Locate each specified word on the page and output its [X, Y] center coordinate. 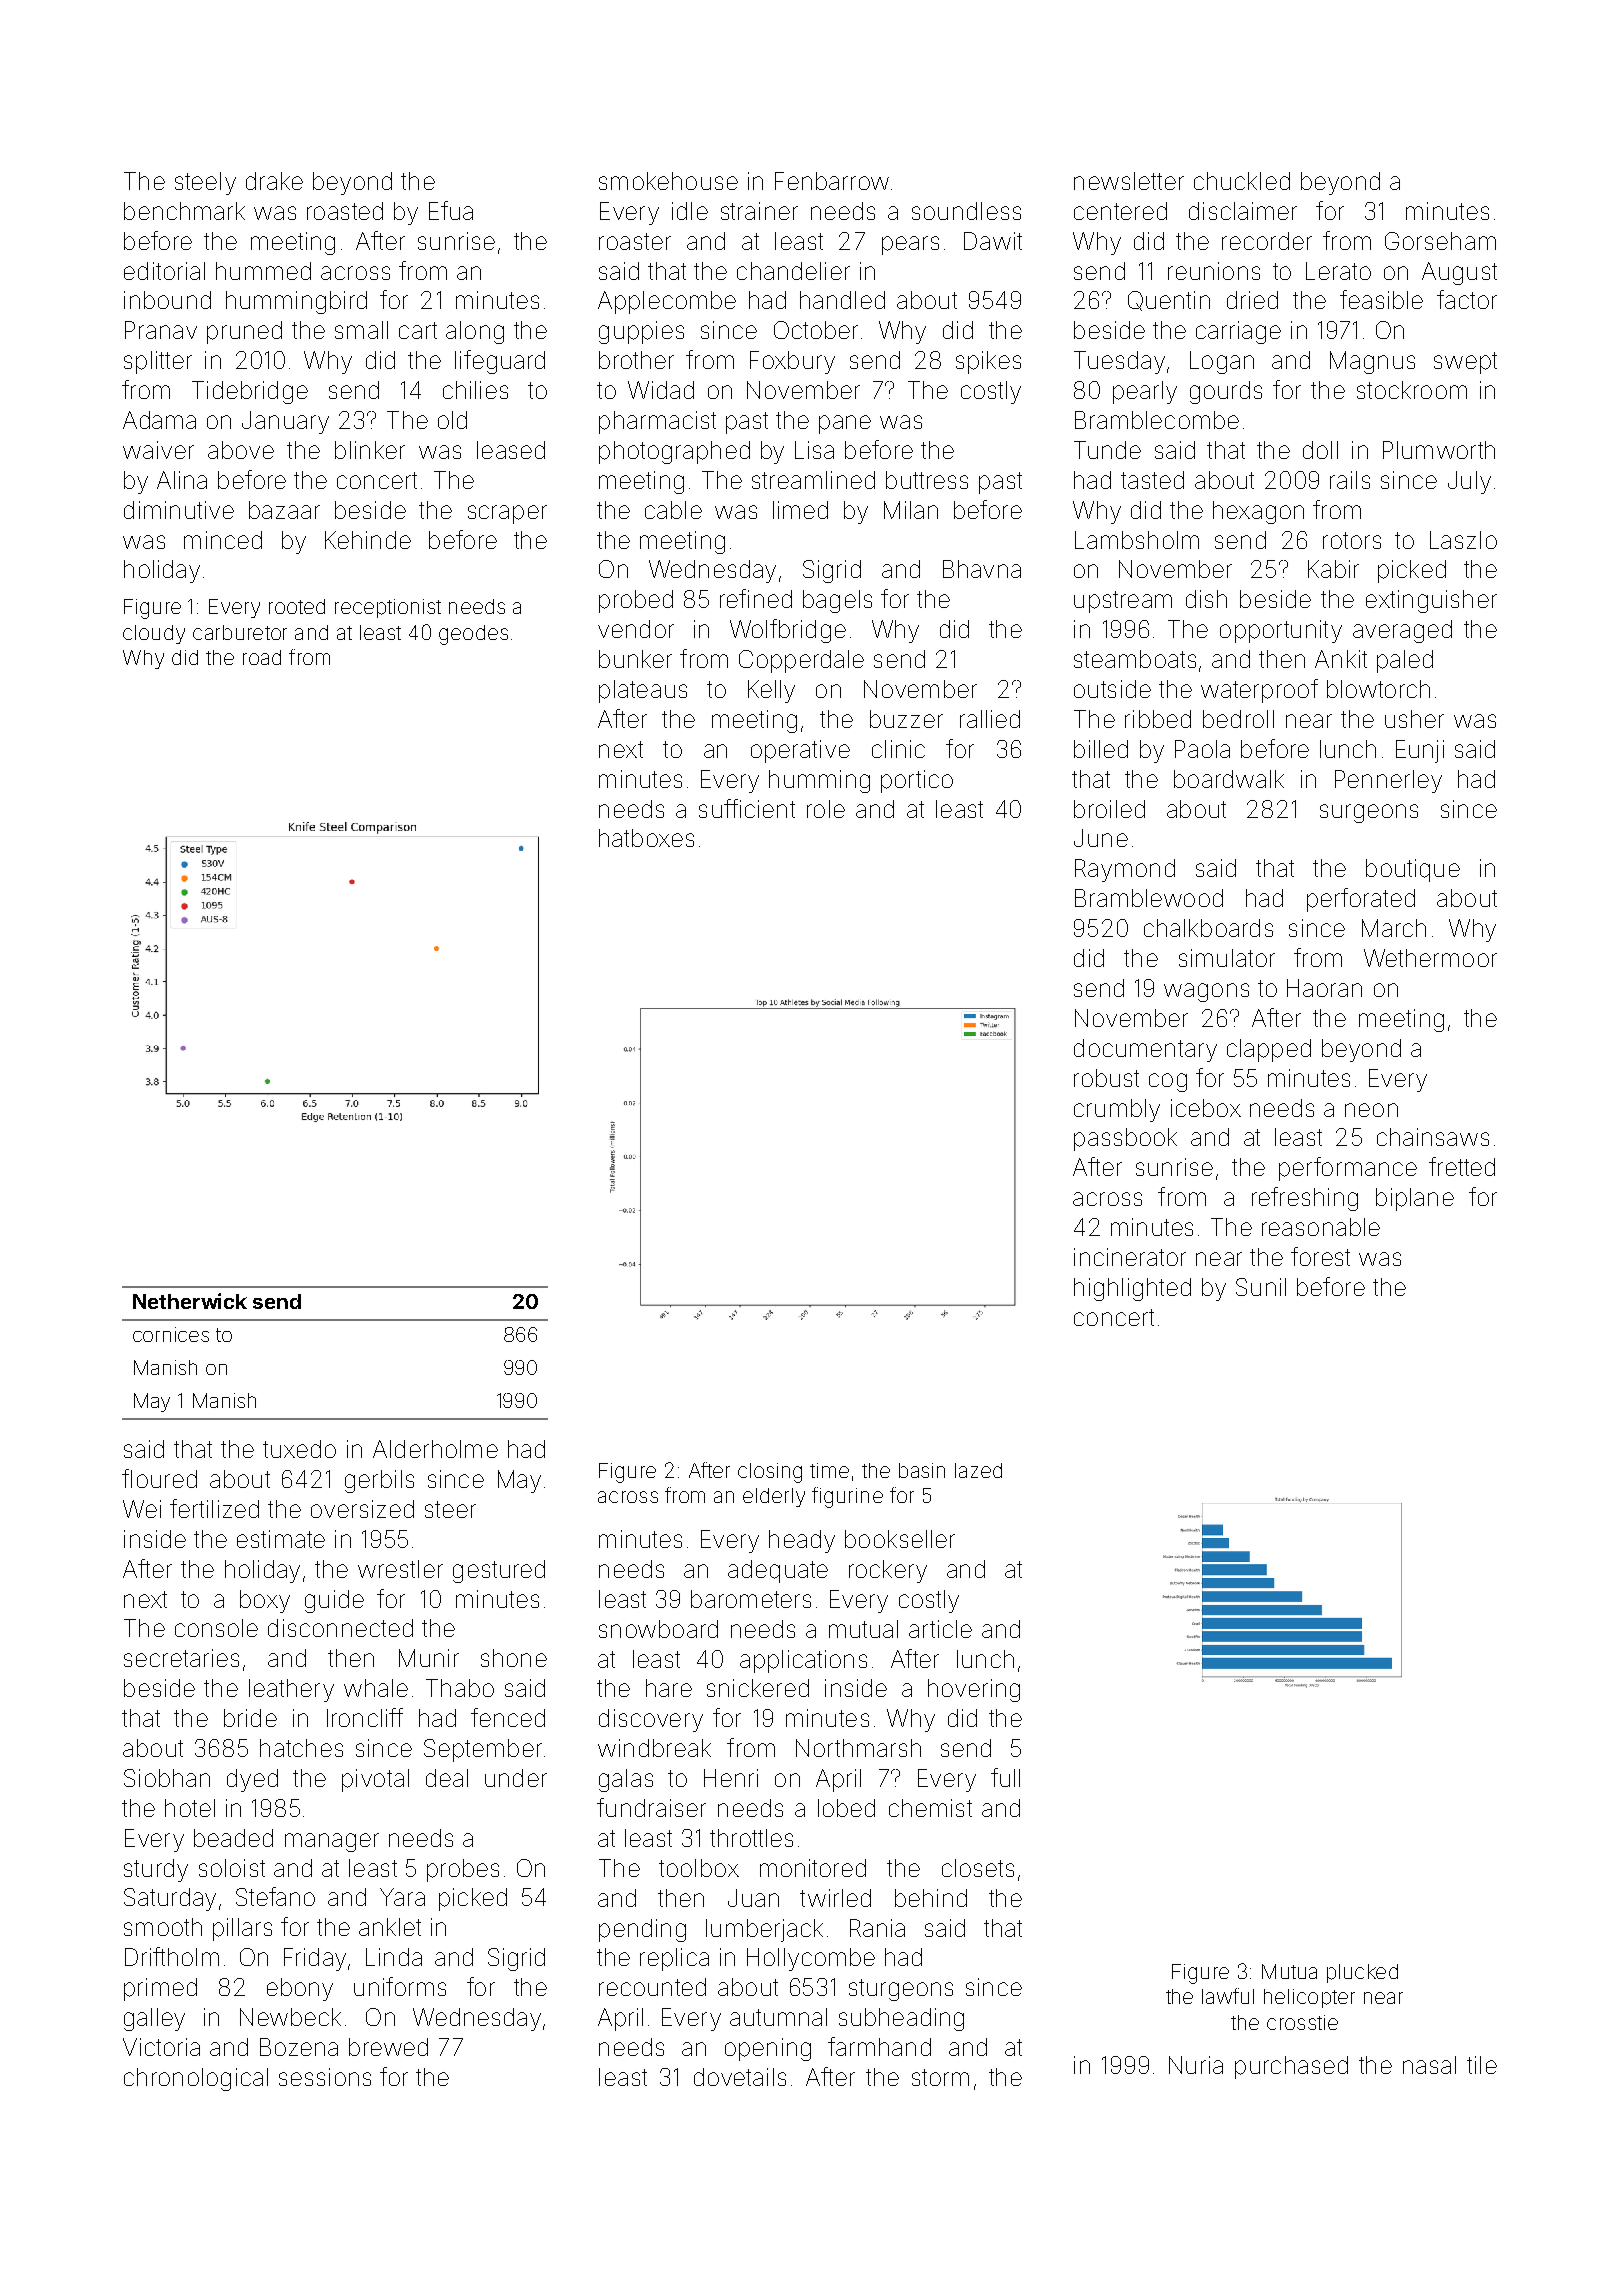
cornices [171, 1334]
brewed [388, 2047]
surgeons [1369, 813]
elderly [774, 1497]
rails [1350, 480]
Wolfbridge [788, 631]
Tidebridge [250, 392]
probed [636, 601]
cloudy [154, 634]
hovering [974, 1690]
